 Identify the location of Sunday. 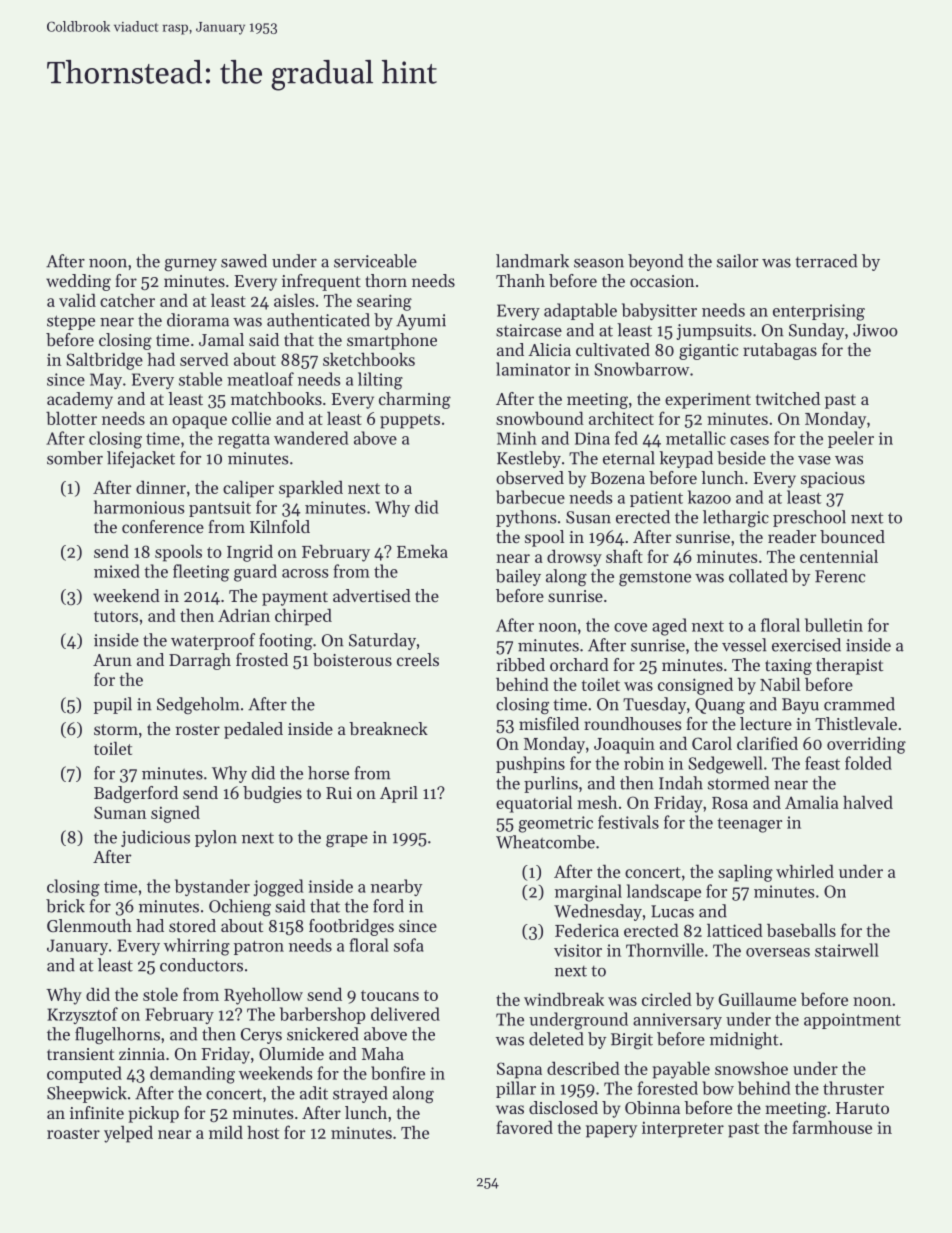
(816, 331).
